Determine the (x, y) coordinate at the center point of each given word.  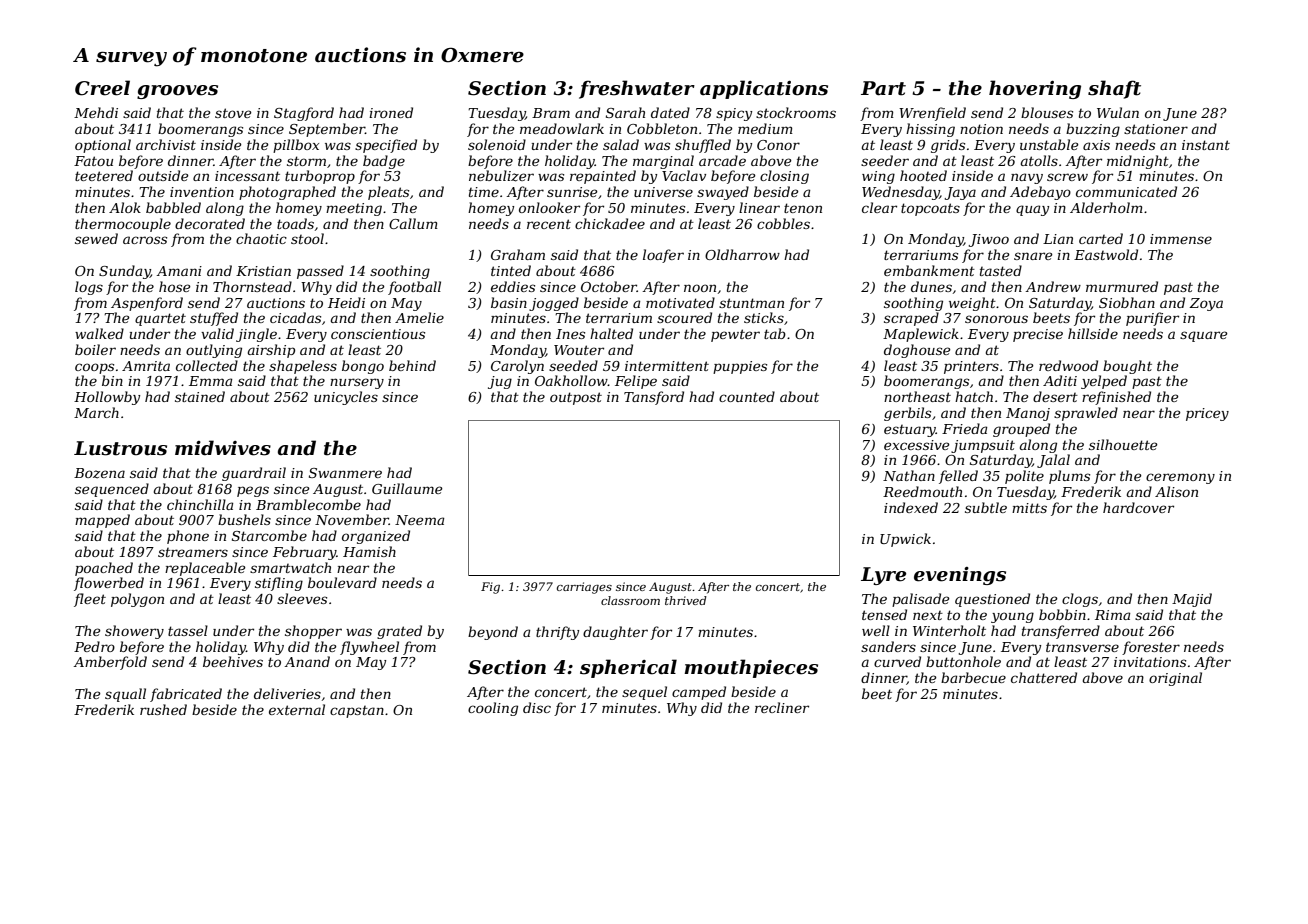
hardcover (1138, 507)
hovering (1035, 89)
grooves (177, 92)
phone (188, 537)
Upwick (905, 540)
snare (1033, 256)
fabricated (186, 695)
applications (764, 89)
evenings (960, 576)
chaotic (261, 238)
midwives (223, 448)
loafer (663, 256)
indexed (911, 507)
